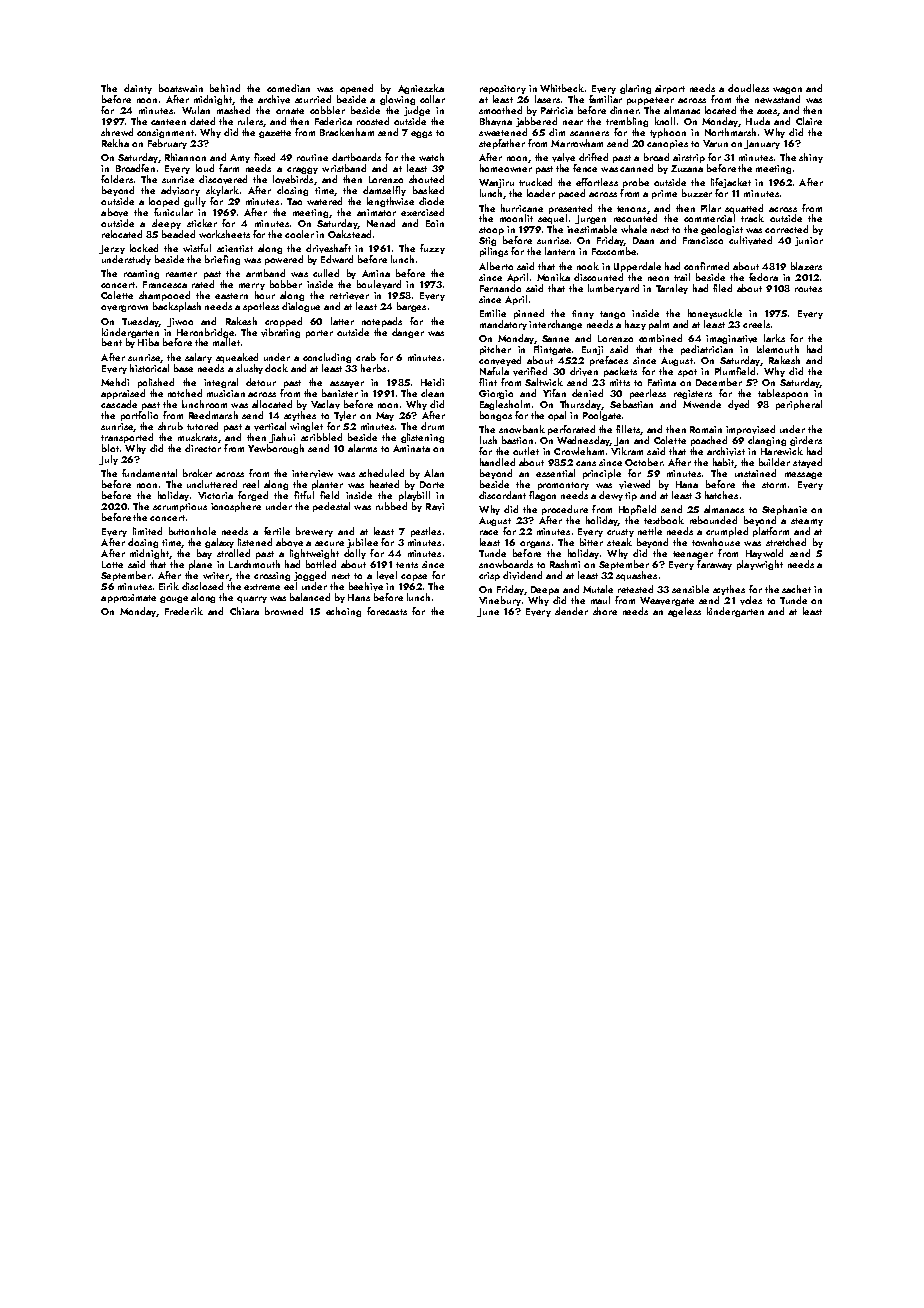 The image size is (924, 1308). Describe the element at coordinates (560, 251) in the screenshot. I see `lantern` at that location.
